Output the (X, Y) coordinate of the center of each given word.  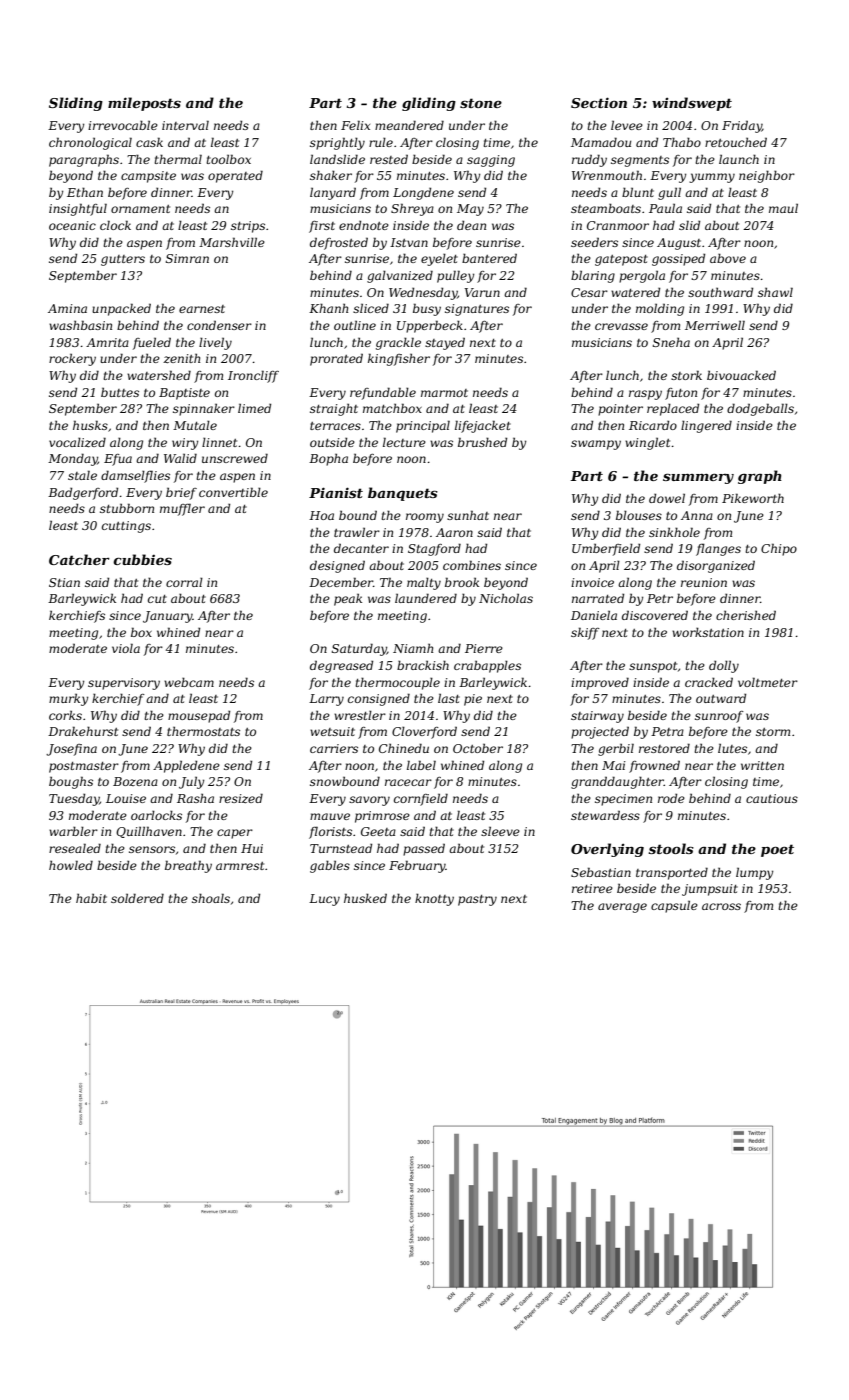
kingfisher (399, 359)
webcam (189, 682)
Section (599, 102)
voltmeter (768, 682)
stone (481, 103)
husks (90, 425)
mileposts (144, 104)
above (728, 258)
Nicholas (506, 598)
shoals (211, 898)
